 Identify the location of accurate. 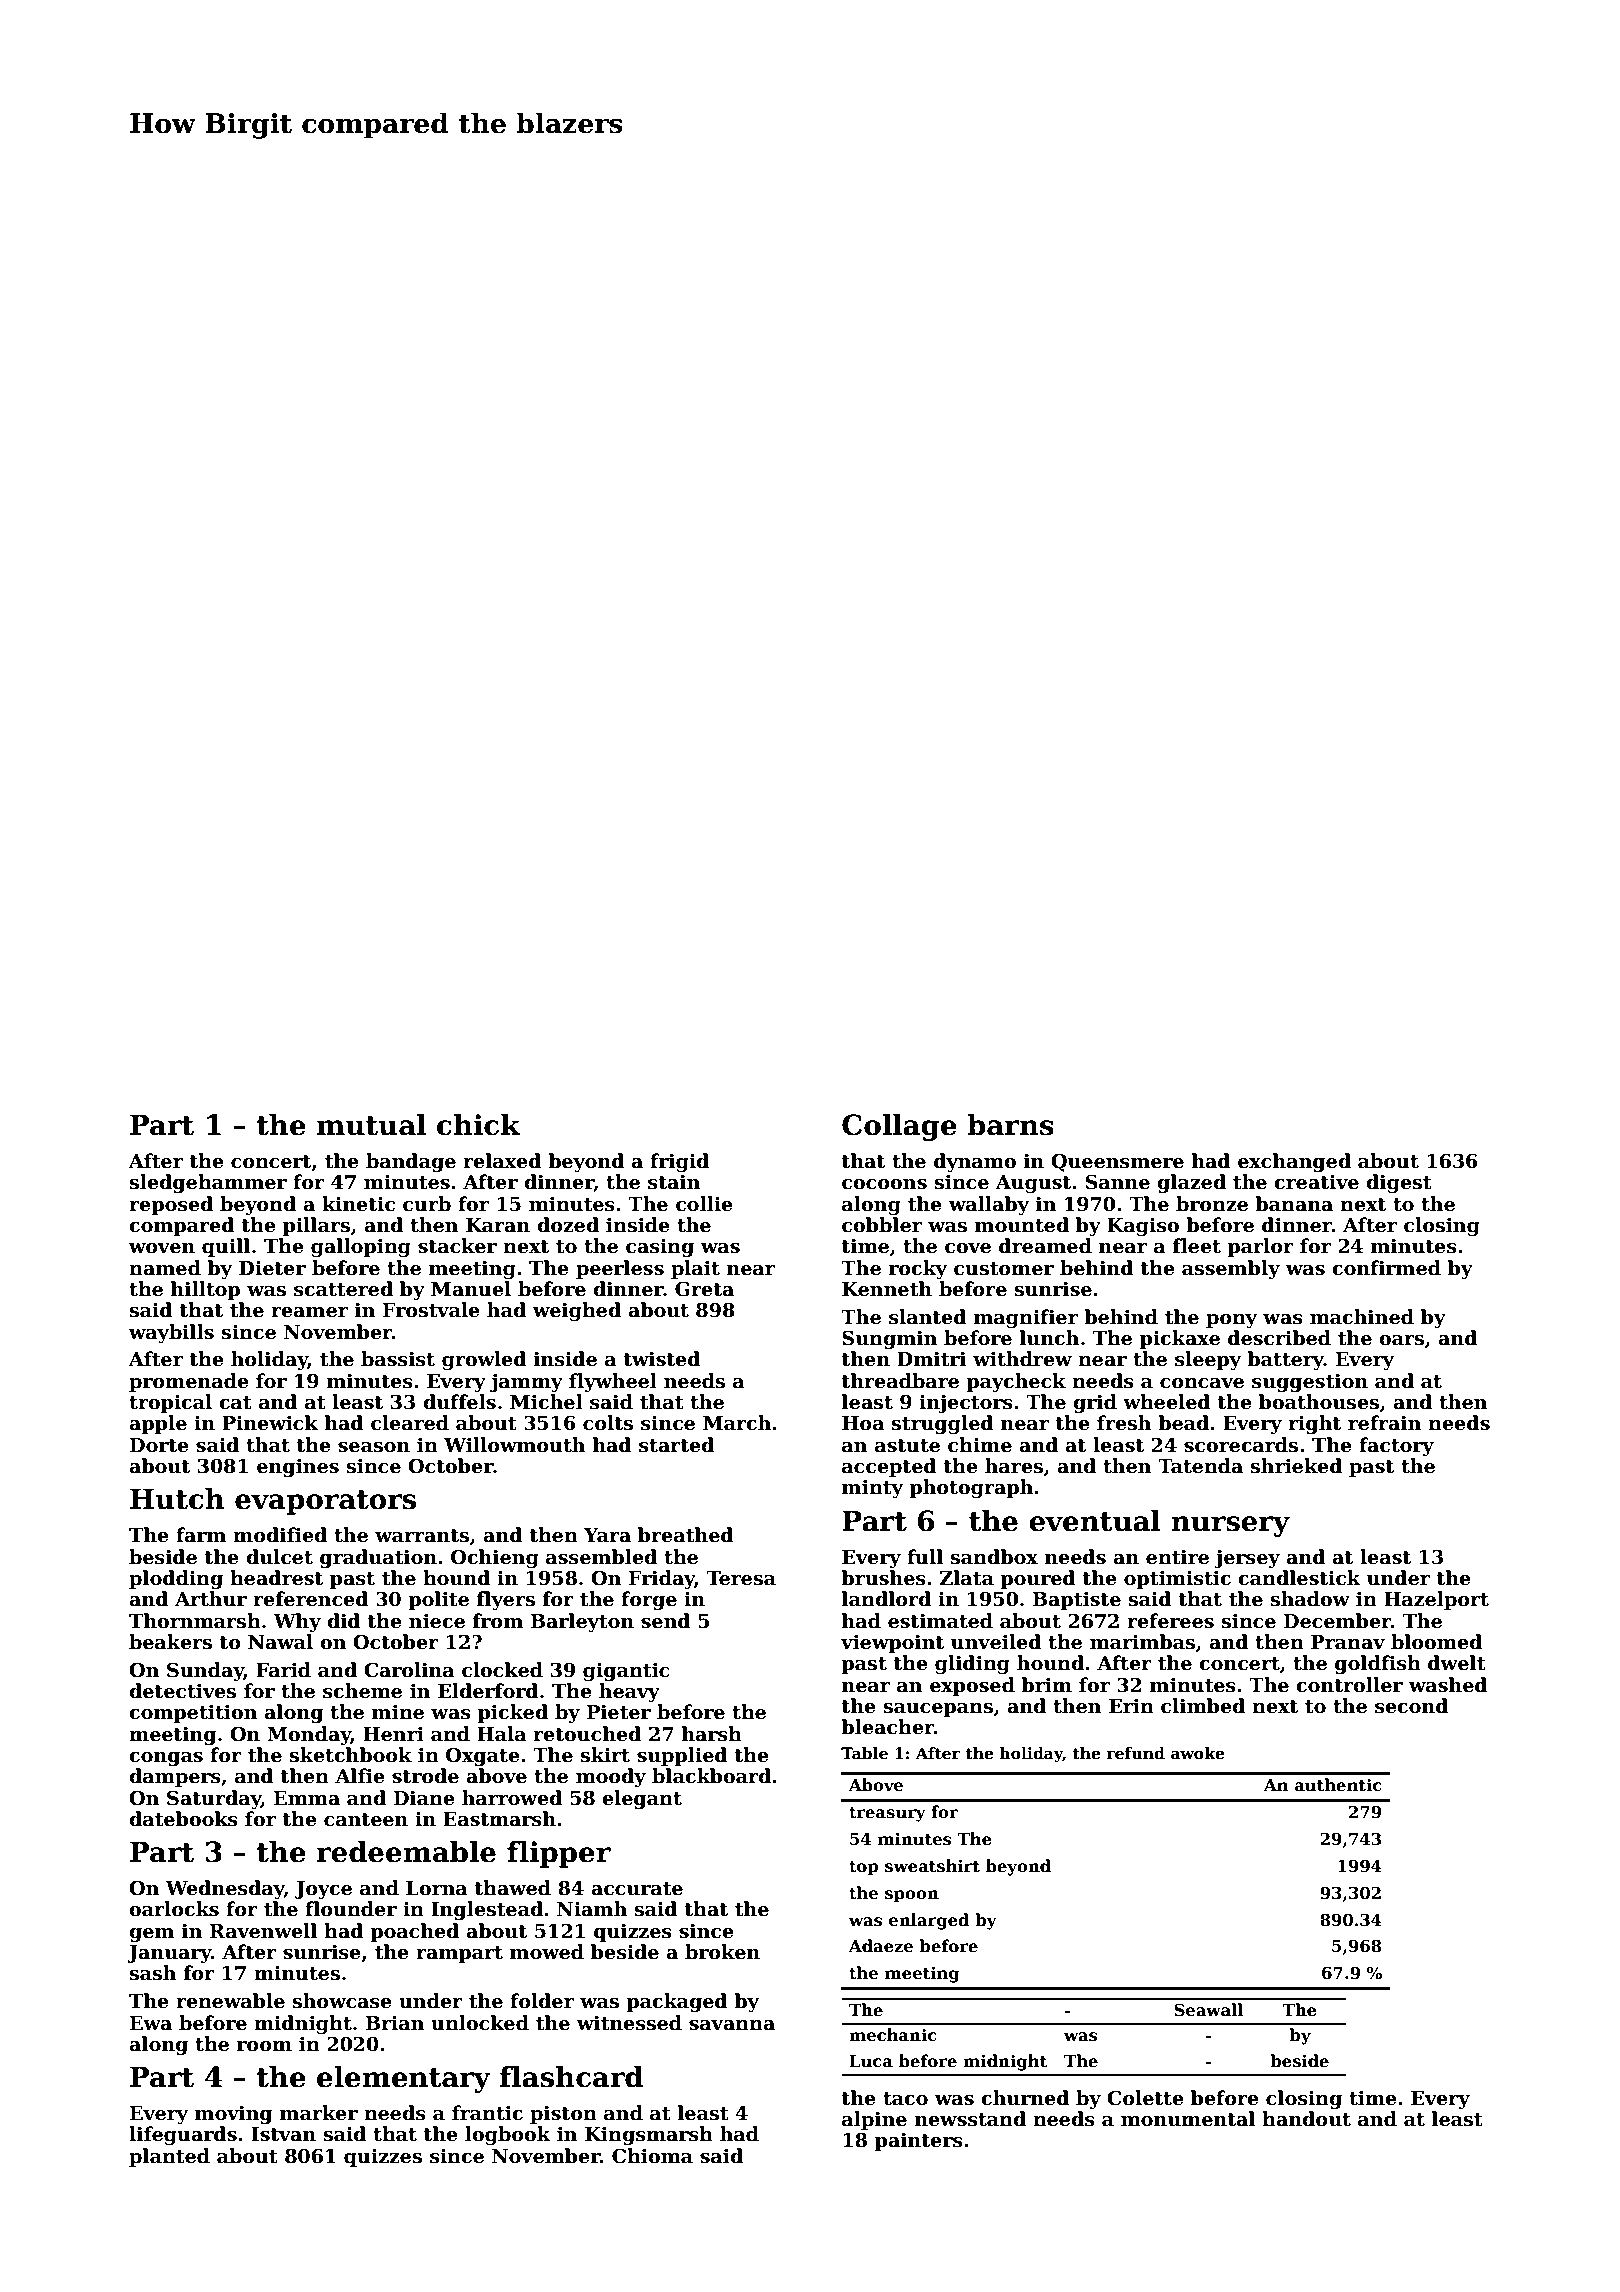
(637, 1889).
